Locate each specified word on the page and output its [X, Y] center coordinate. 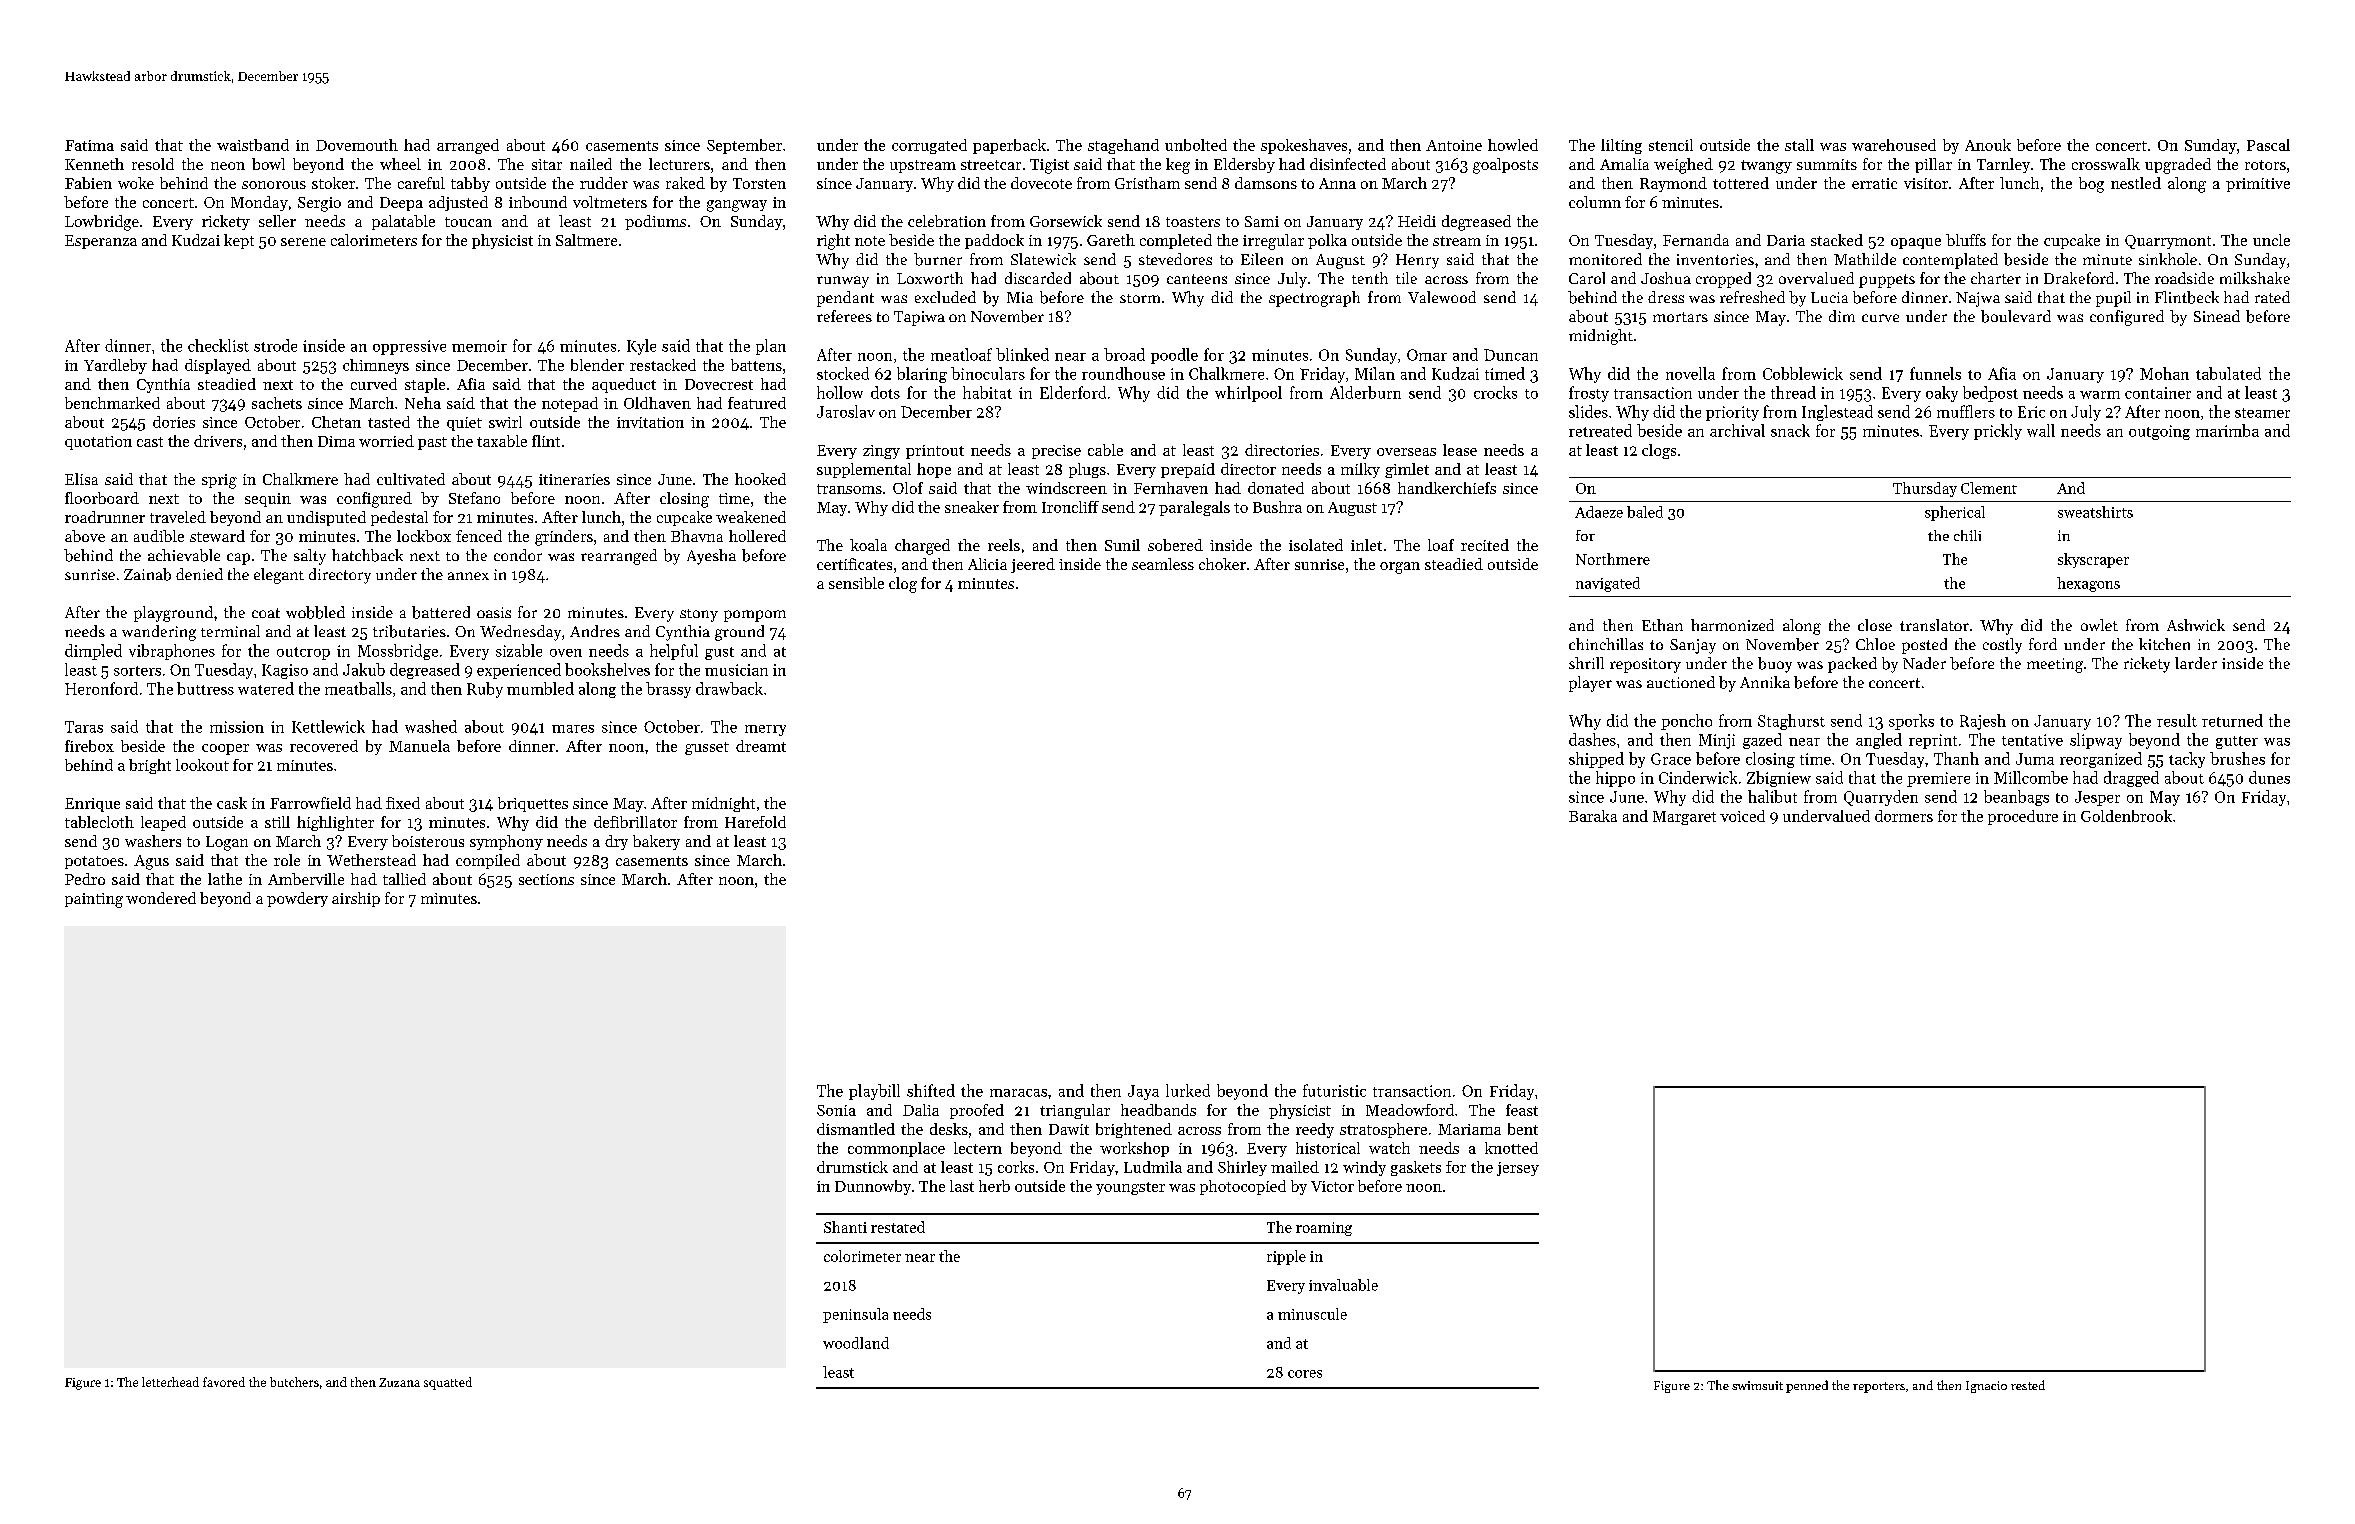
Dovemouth [357, 145]
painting [94, 900]
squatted [448, 1383]
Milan [1375, 373]
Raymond [1673, 184]
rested [2028, 1385]
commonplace [896, 1149]
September [744, 146]
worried [386, 441]
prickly [1998, 432]
